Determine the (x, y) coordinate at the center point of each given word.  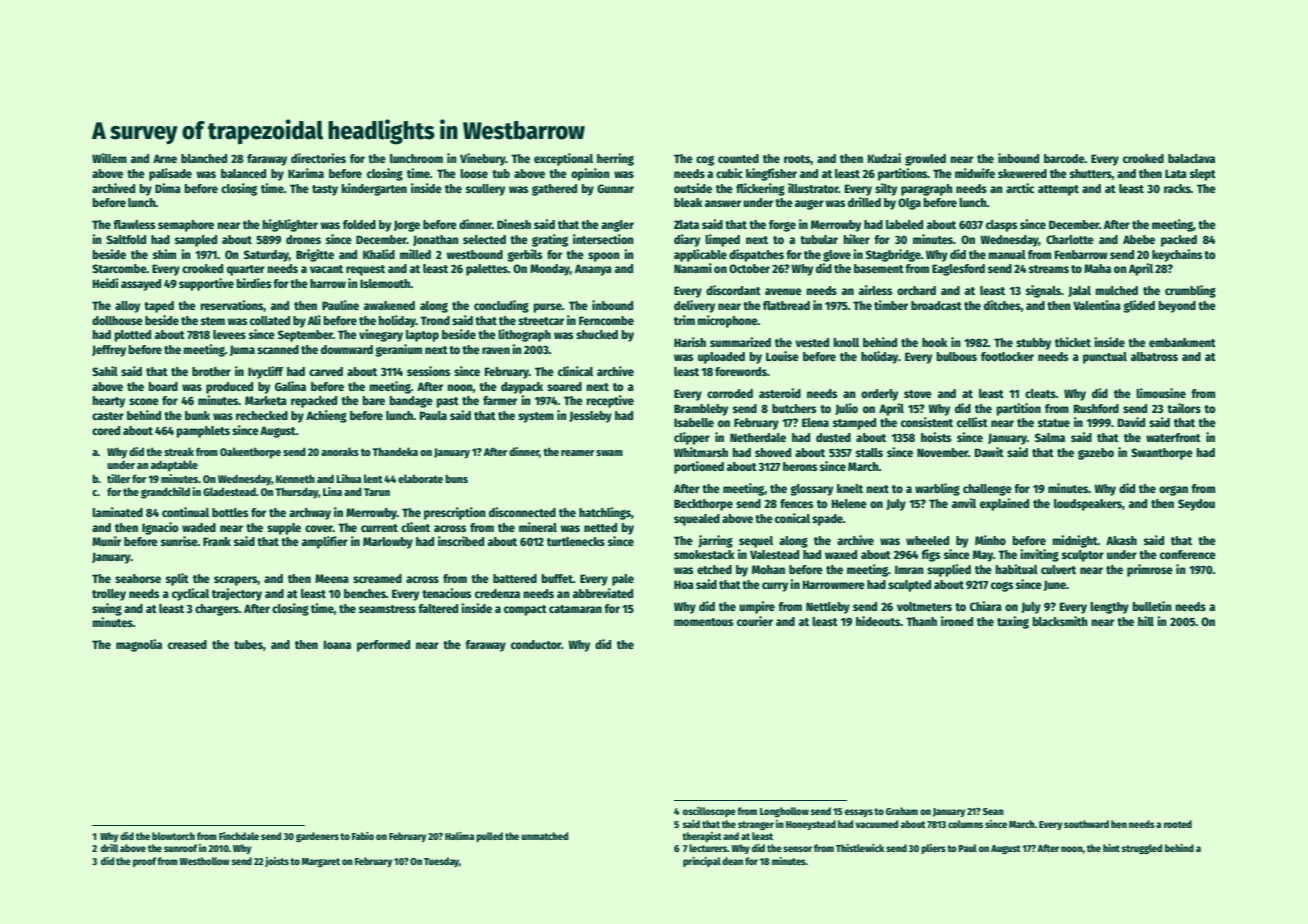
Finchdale (239, 836)
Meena (332, 578)
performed (383, 646)
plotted (132, 336)
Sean (993, 811)
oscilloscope (709, 812)
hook (935, 342)
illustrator (813, 188)
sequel (756, 542)
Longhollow (784, 812)
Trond (435, 320)
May (983, 556)
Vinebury (483, 159)
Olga (909, 204)
